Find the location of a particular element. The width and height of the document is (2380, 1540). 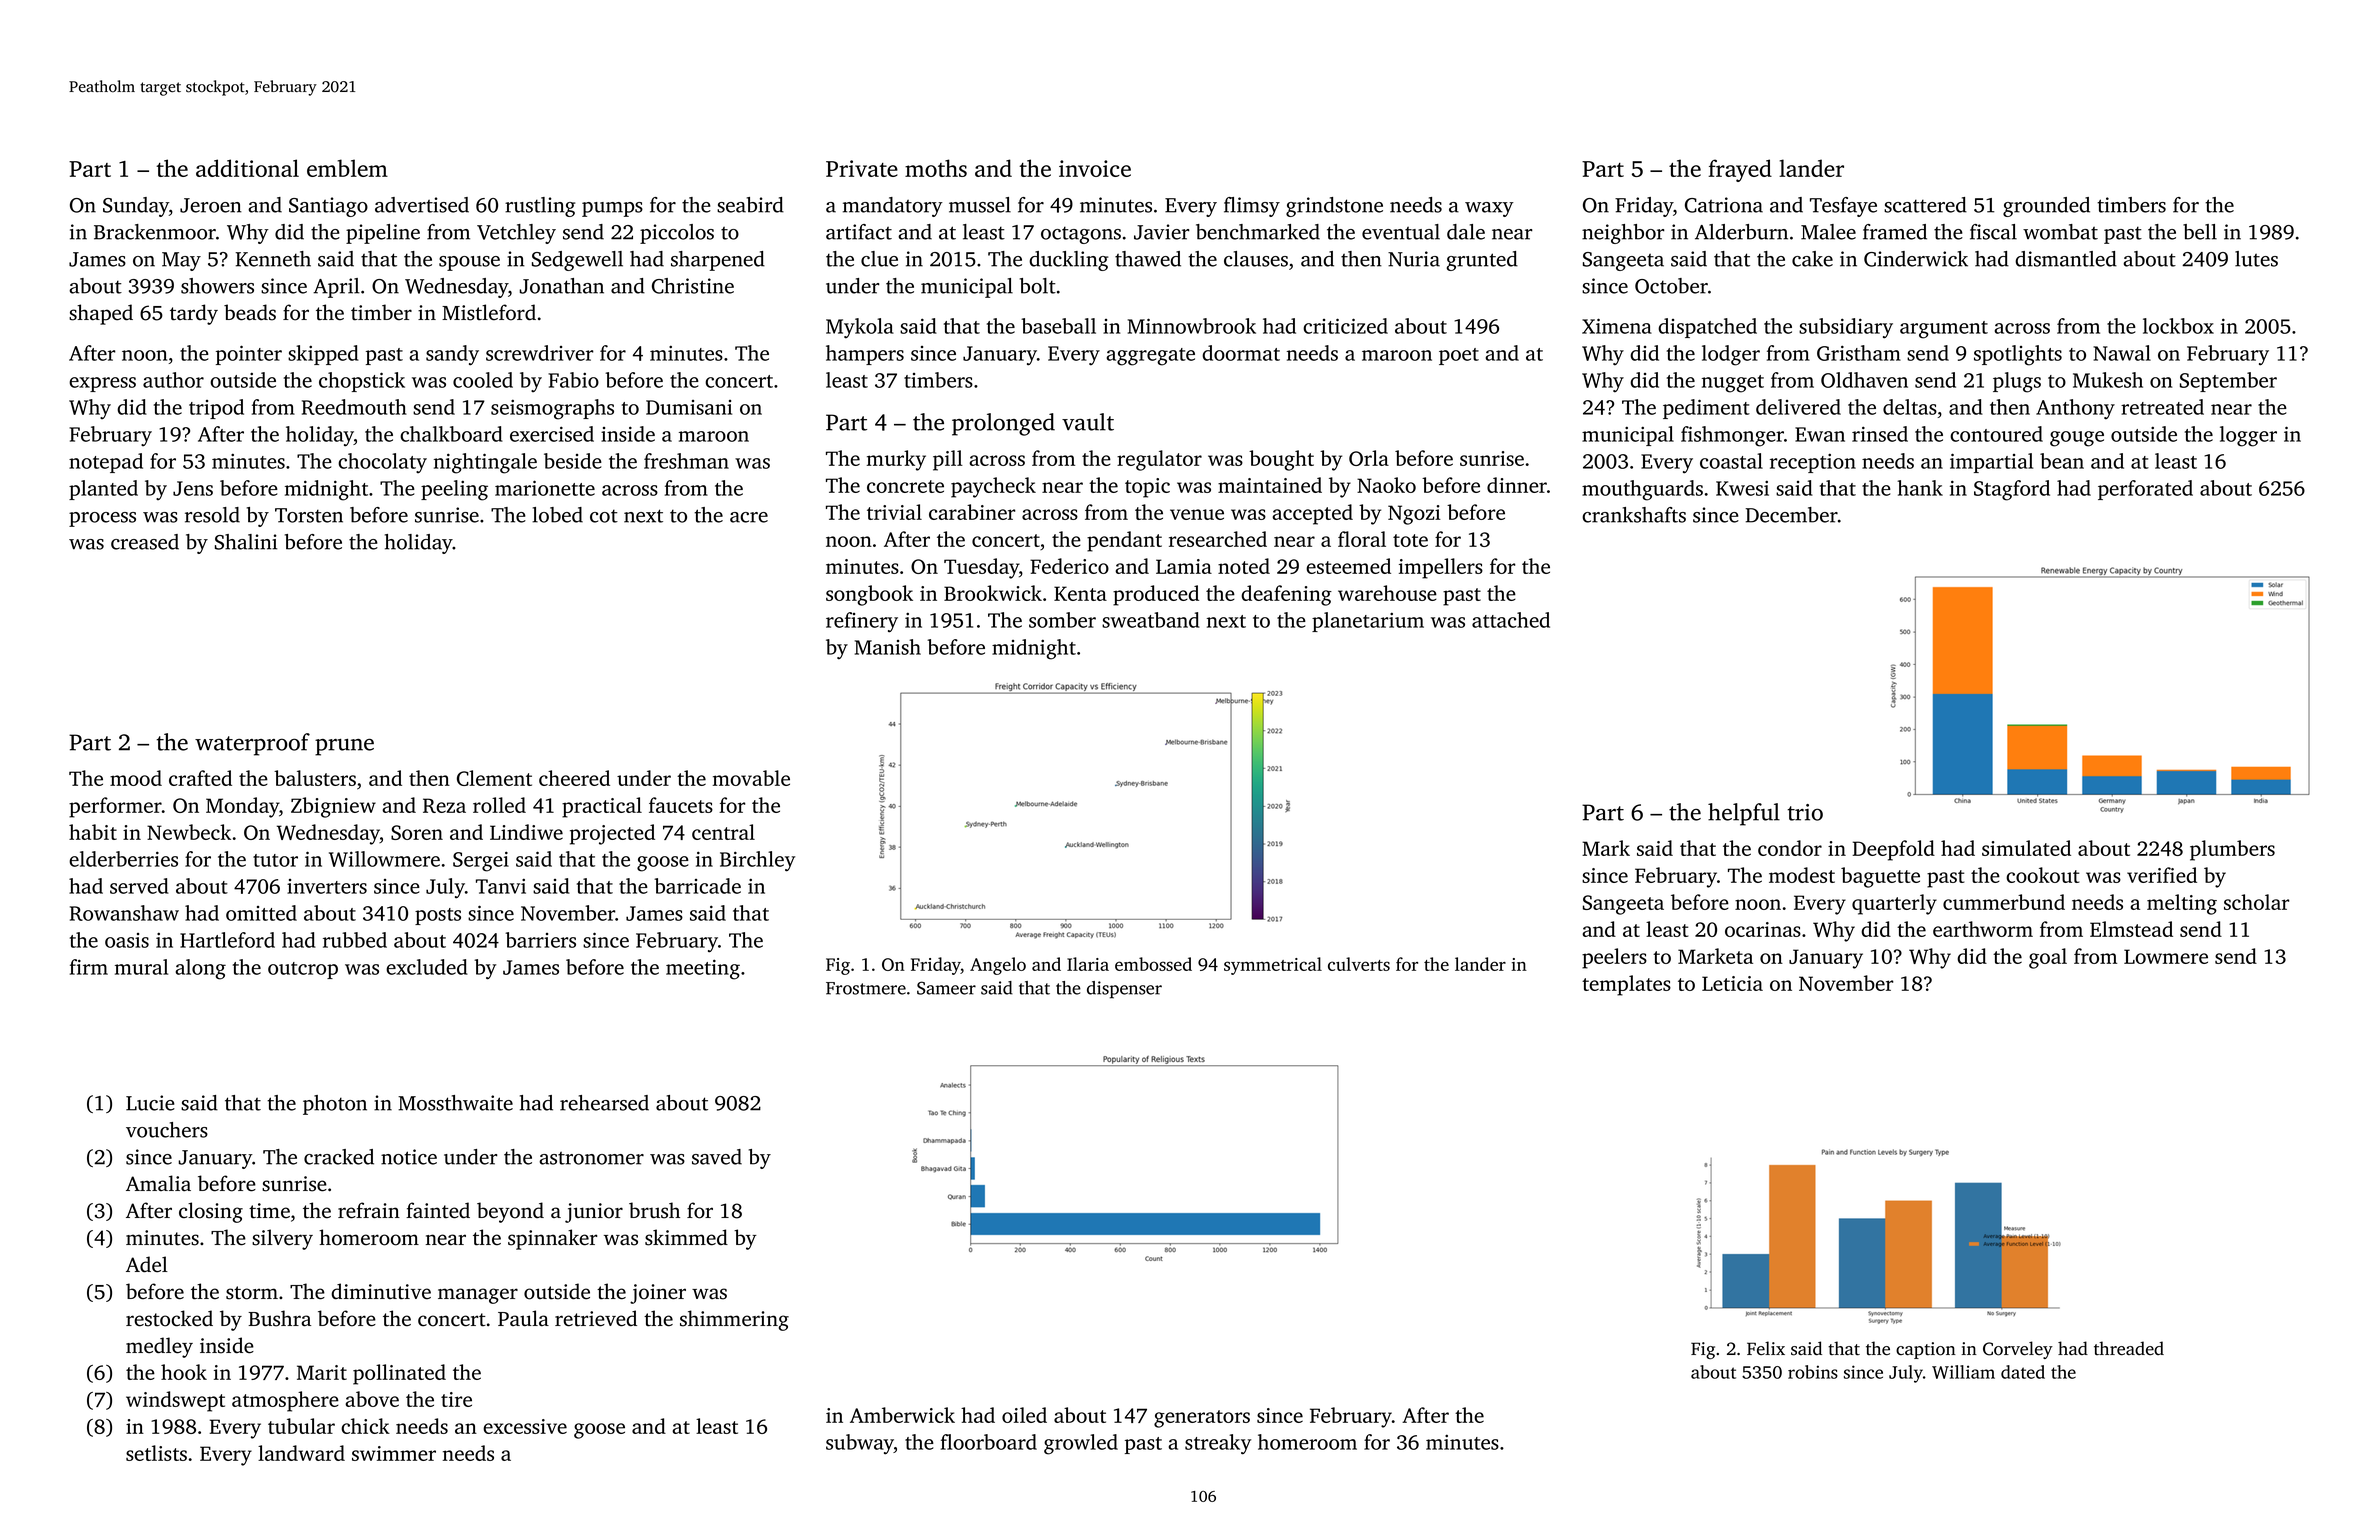

bought is located at coordinates (1281, 460).
